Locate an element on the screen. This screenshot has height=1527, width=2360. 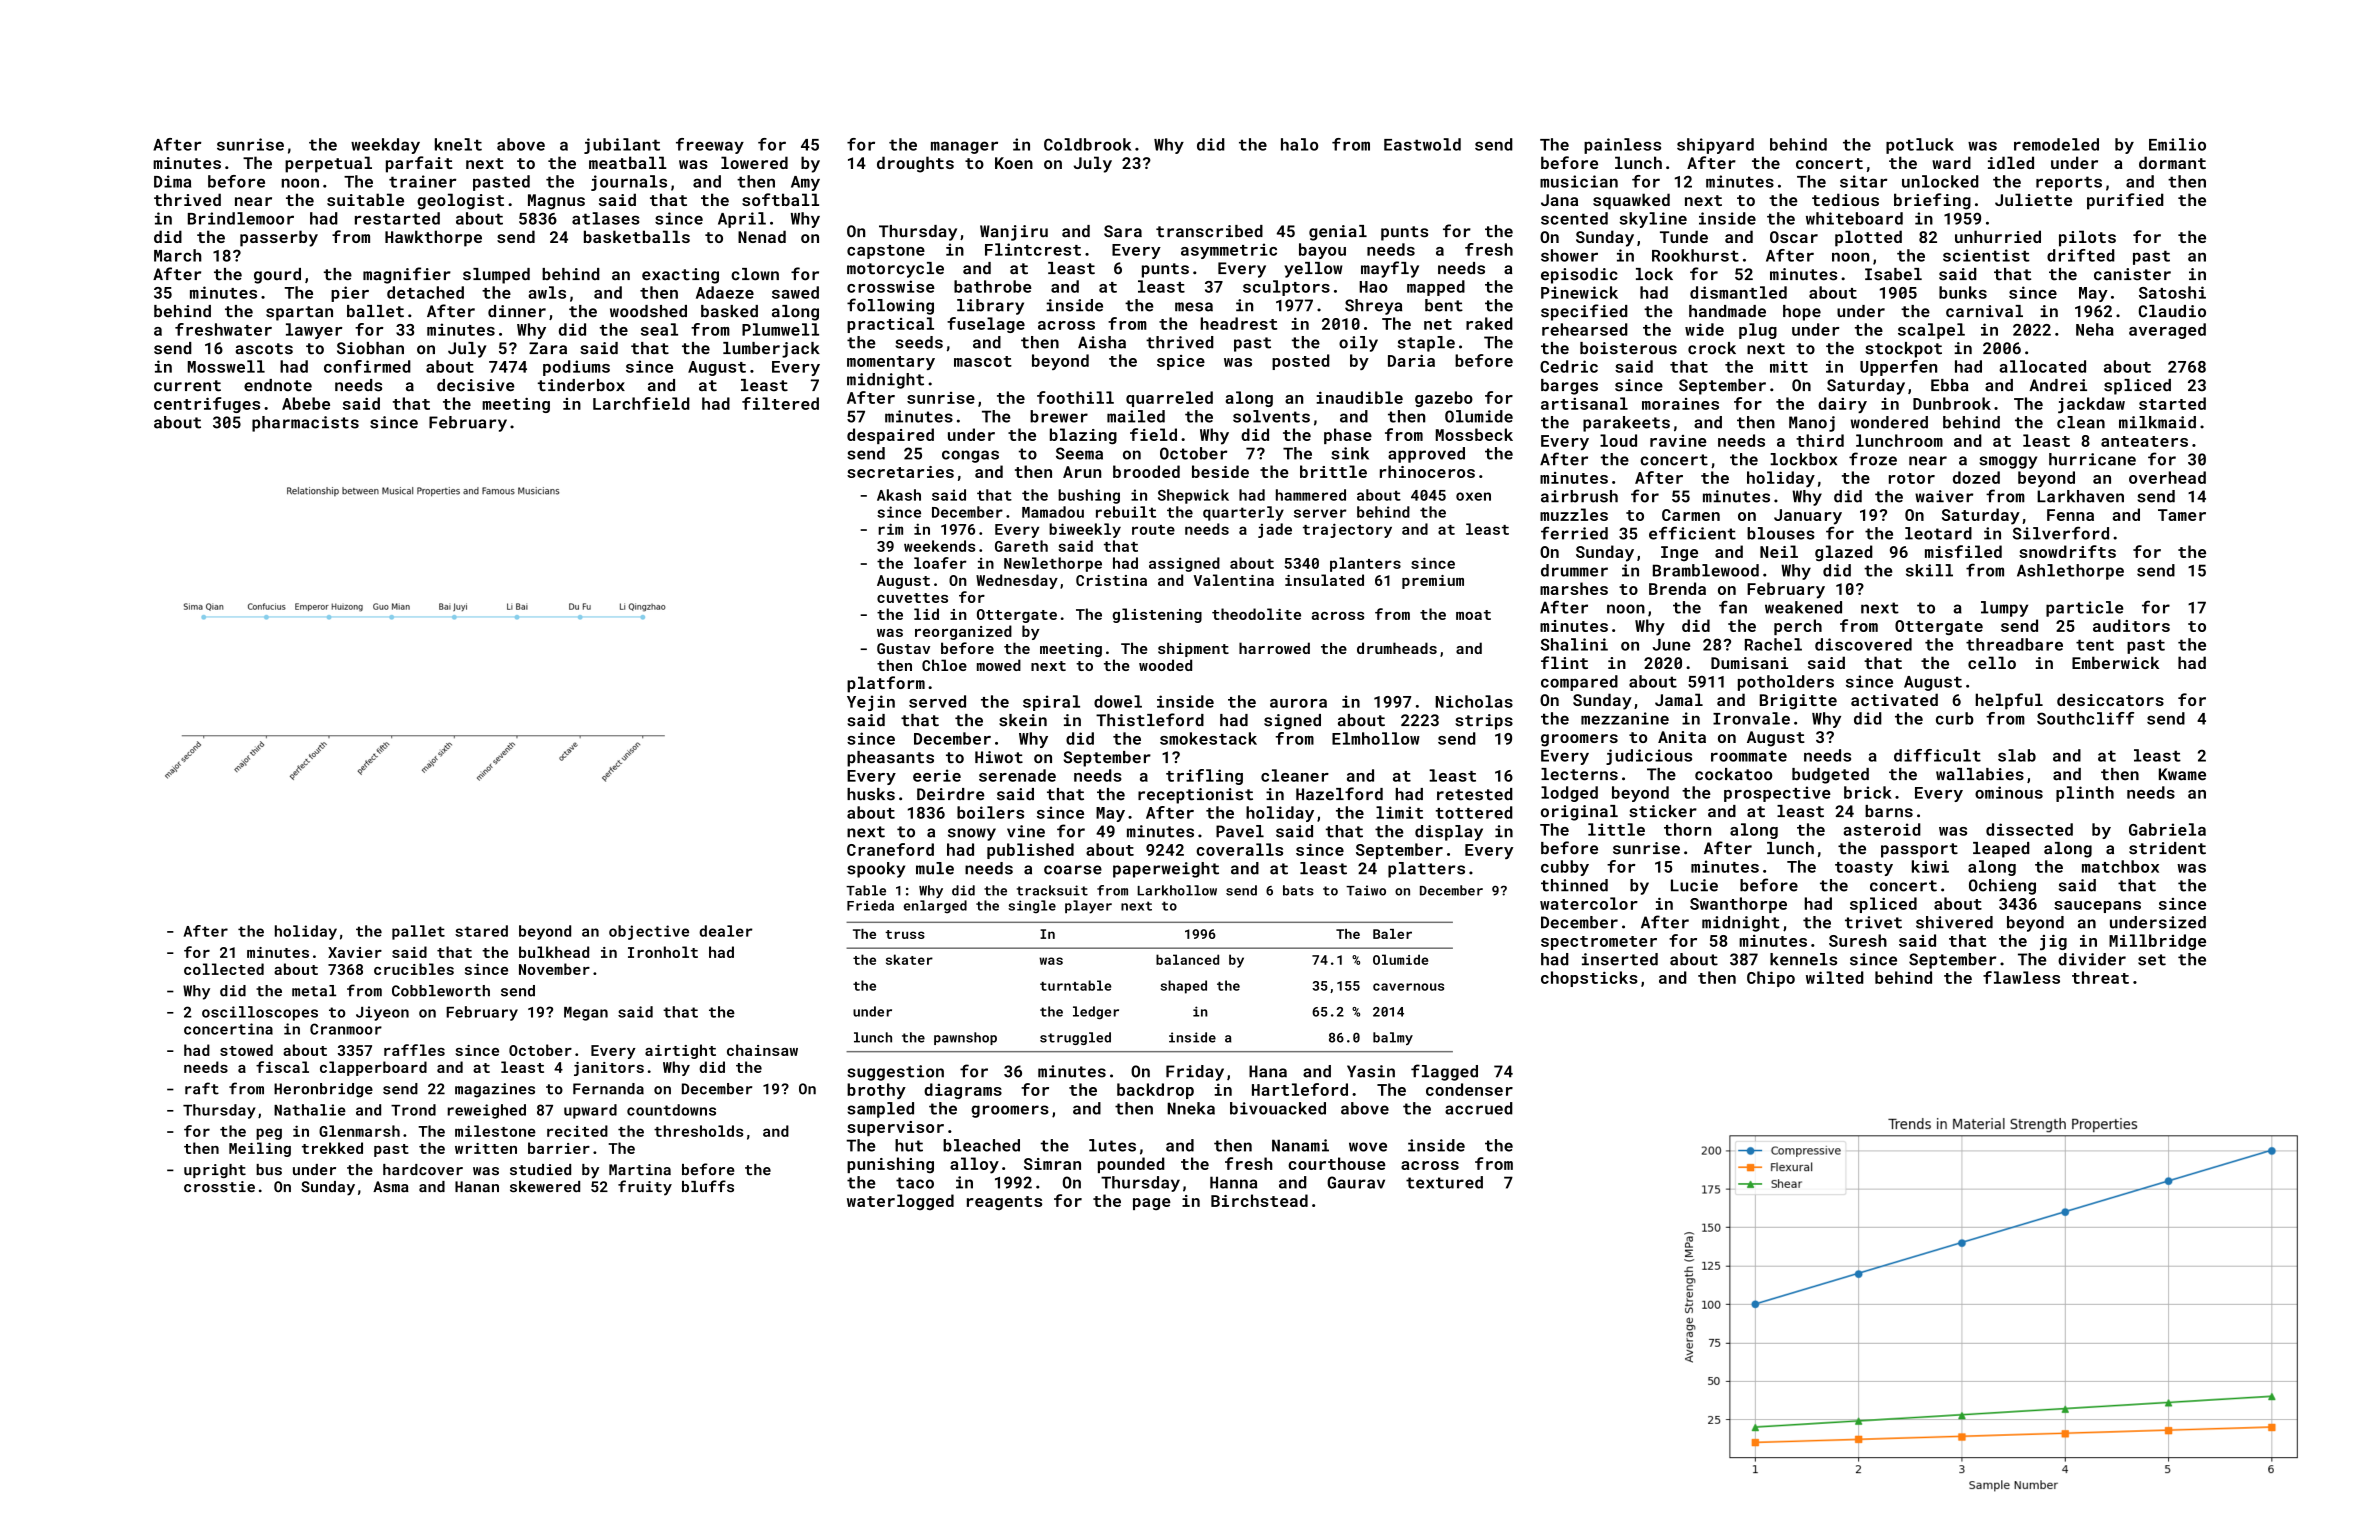
Cedric is located at coordinates (1569, 366).
